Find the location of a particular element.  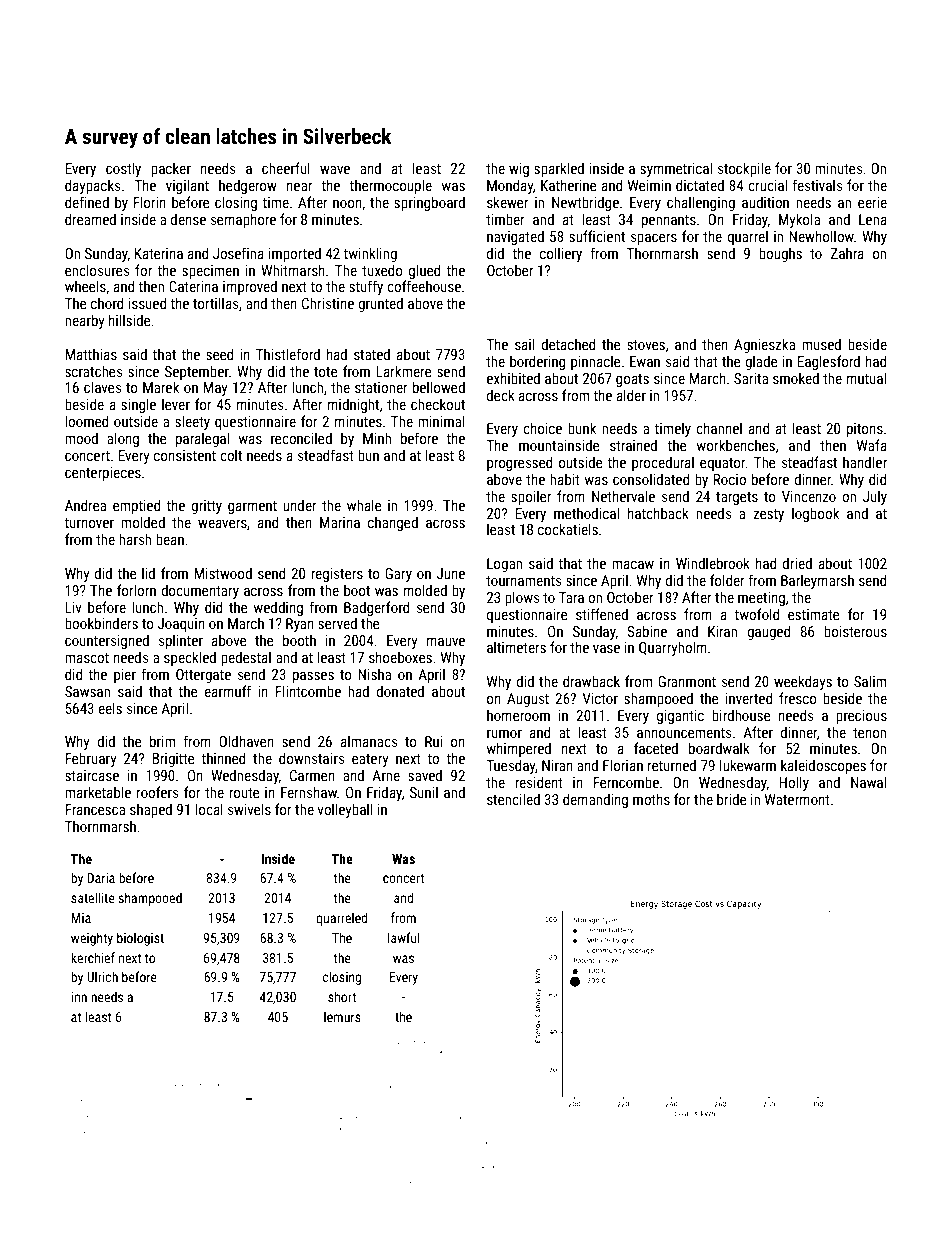

Andrea is located at coordinates (85, 505).
